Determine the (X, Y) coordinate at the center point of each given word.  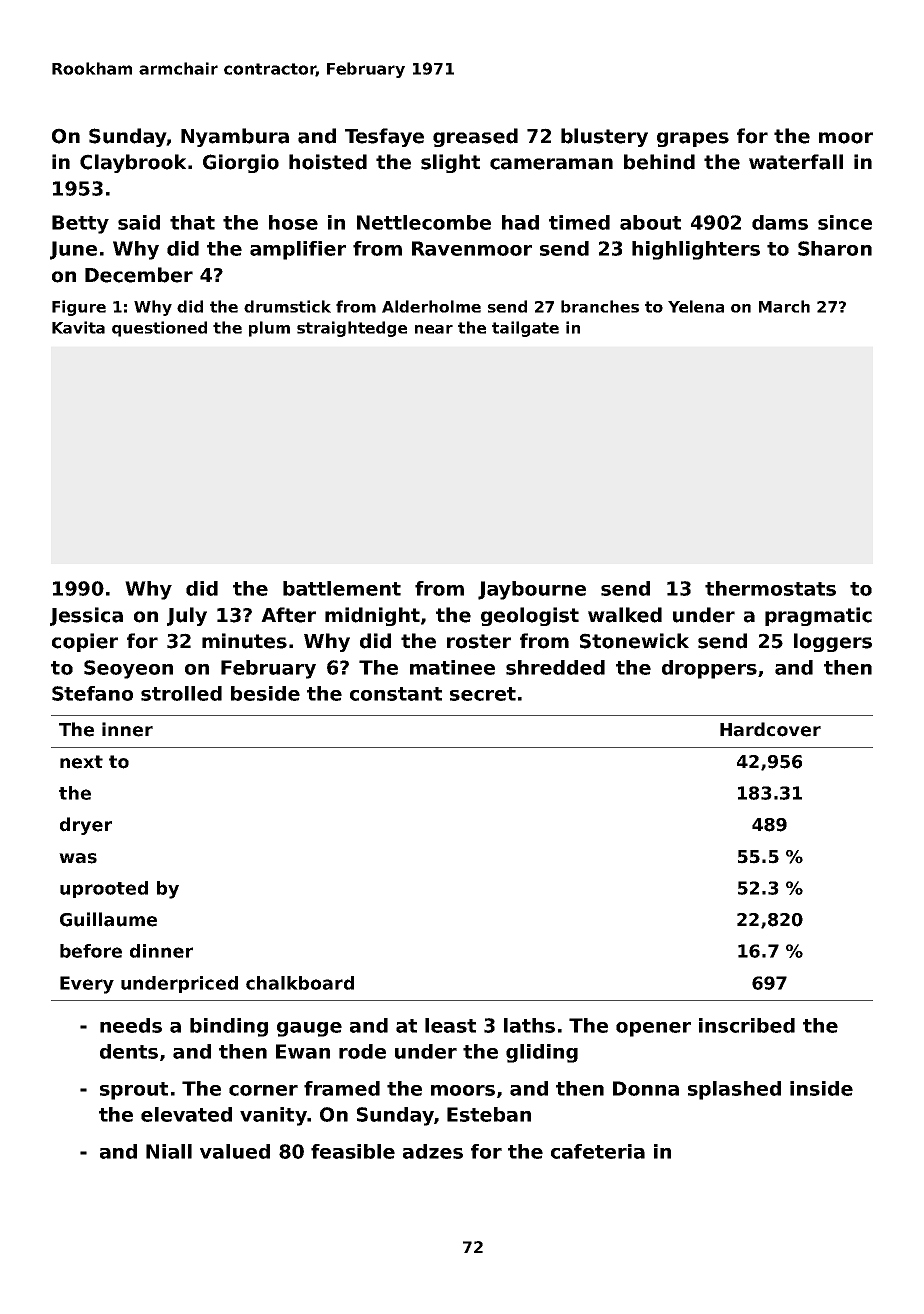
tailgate (525, 329)
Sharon (835, 248)
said (139, 222)
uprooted (104, 889)
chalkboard (300, 983)
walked (625, 615)
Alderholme (431, 306)
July (187, 616)
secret (483, 694)
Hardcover (770, 729)
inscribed (747, 1025)
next (81, 762)
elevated (186, 1114)
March (784, 306)
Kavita (78, 327)
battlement (342, 588)
